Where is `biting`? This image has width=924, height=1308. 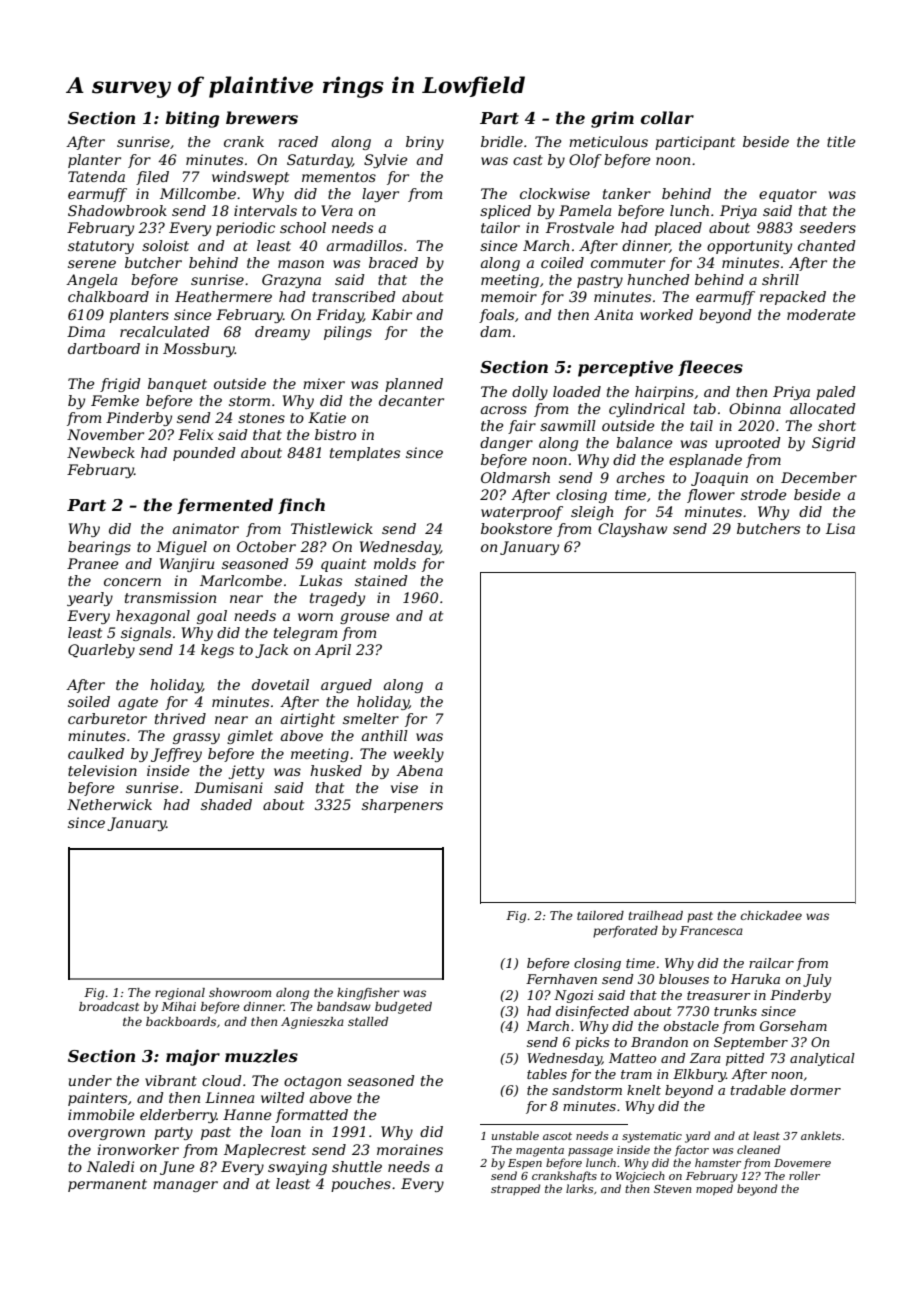 biting is located at coordinates (192, 119).
